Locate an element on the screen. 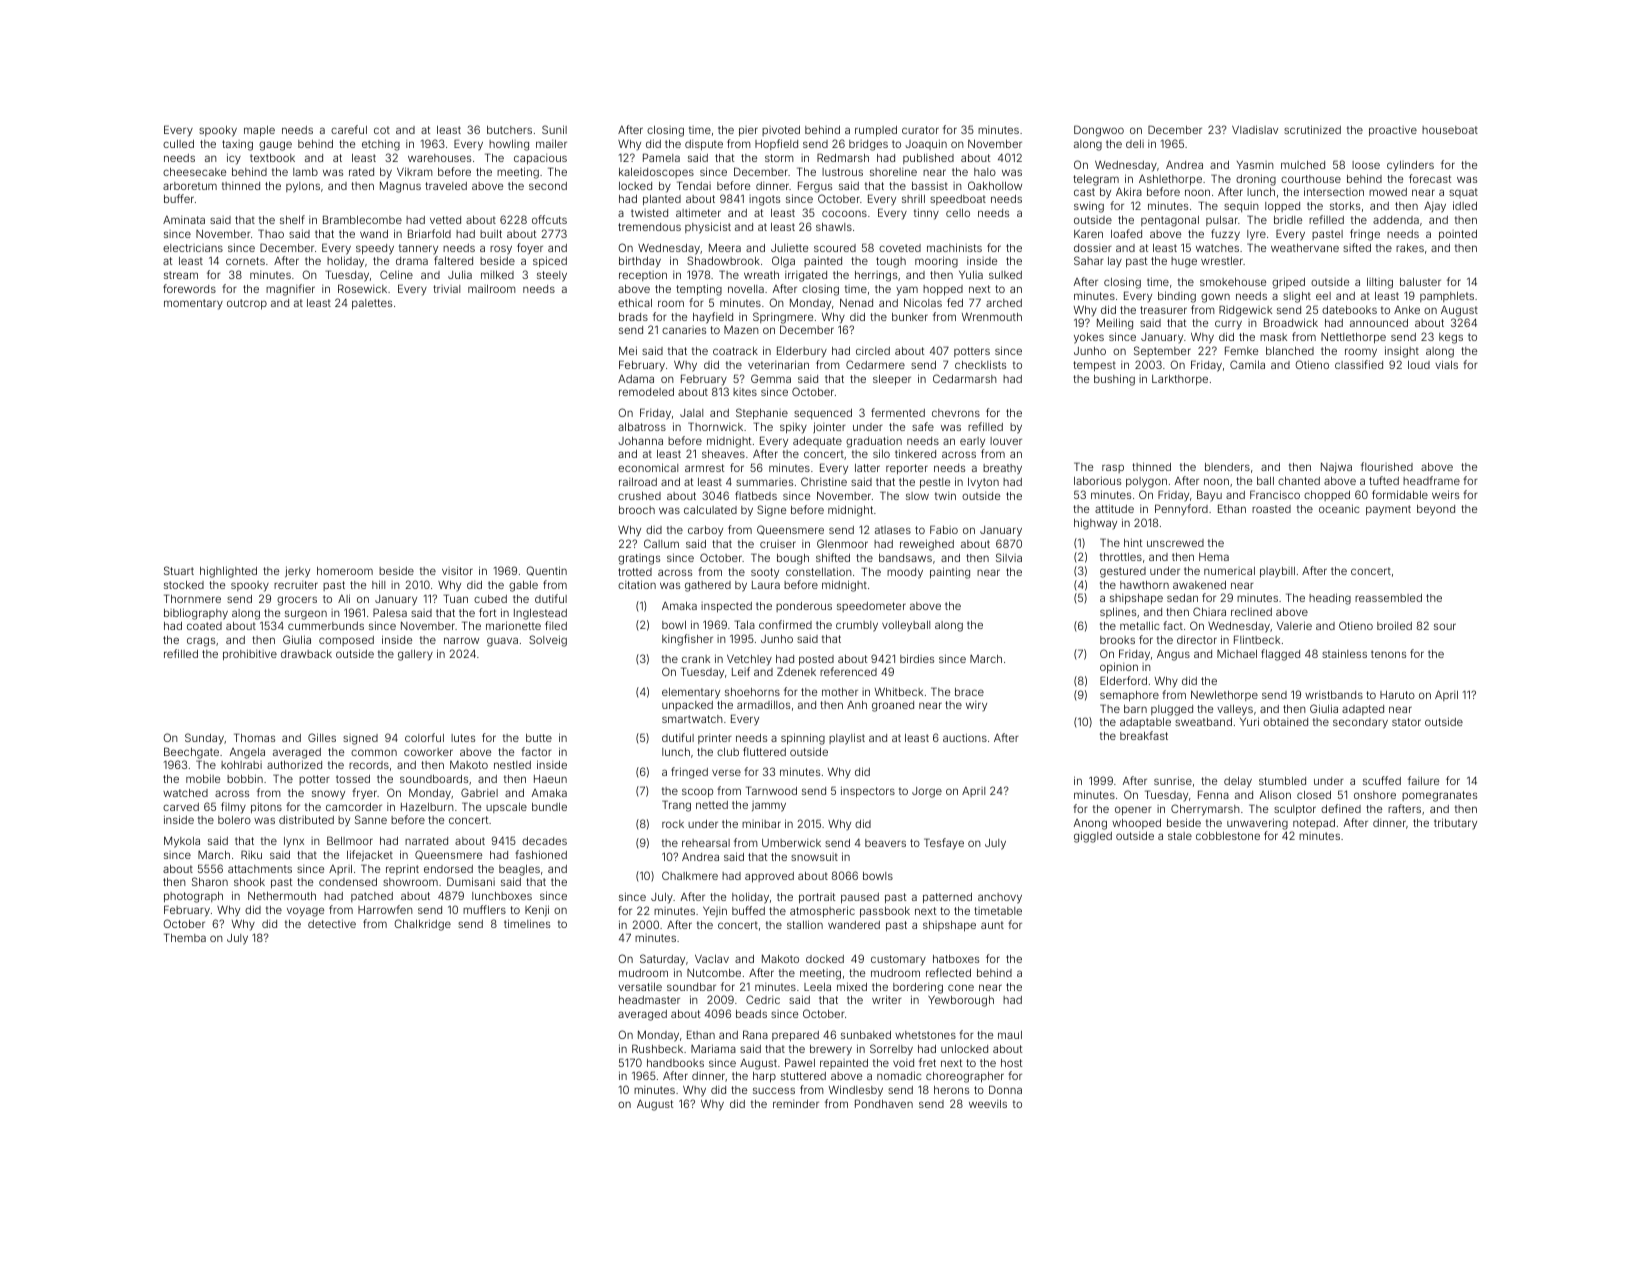  birdies is located at coordinates (917, 658).
